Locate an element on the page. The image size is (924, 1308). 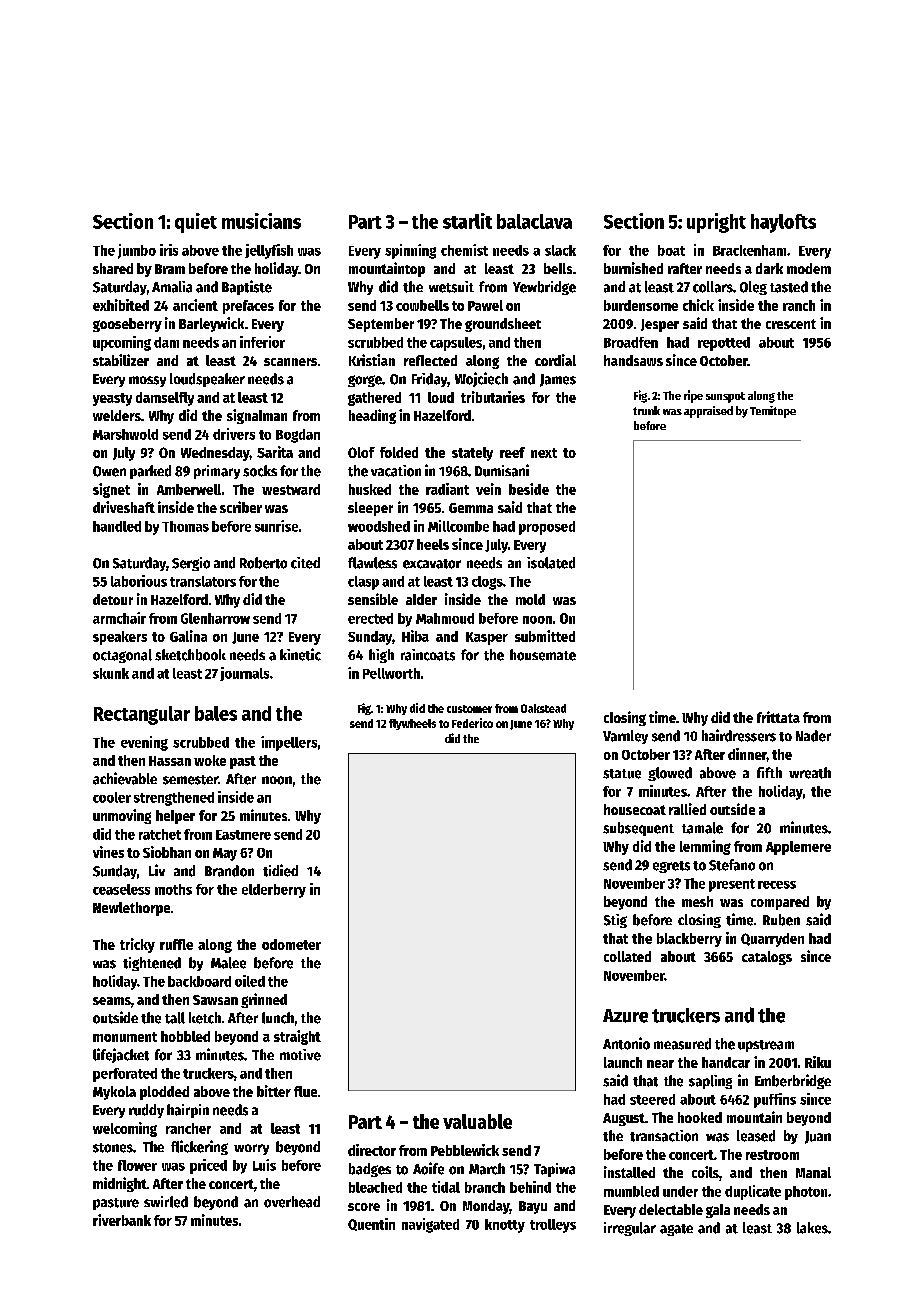
ruddy is located at coordinates (146, 1111).
